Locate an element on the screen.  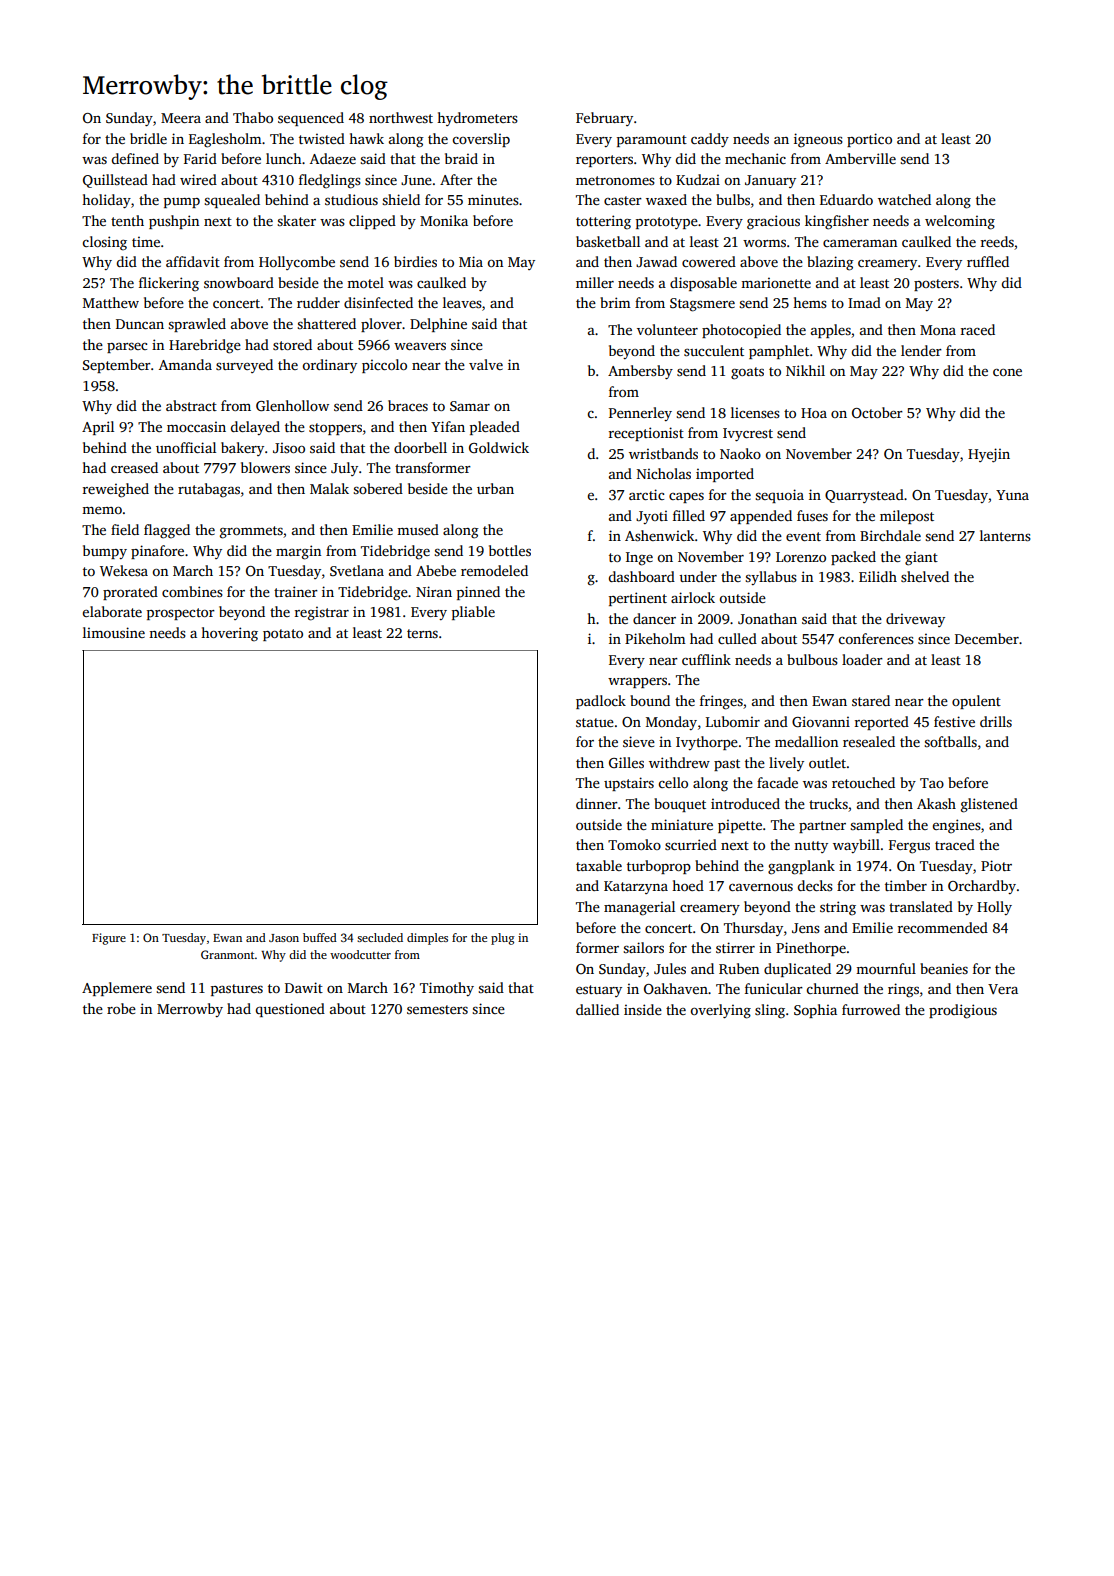
Gilles is located at coordinates (626, 762).
